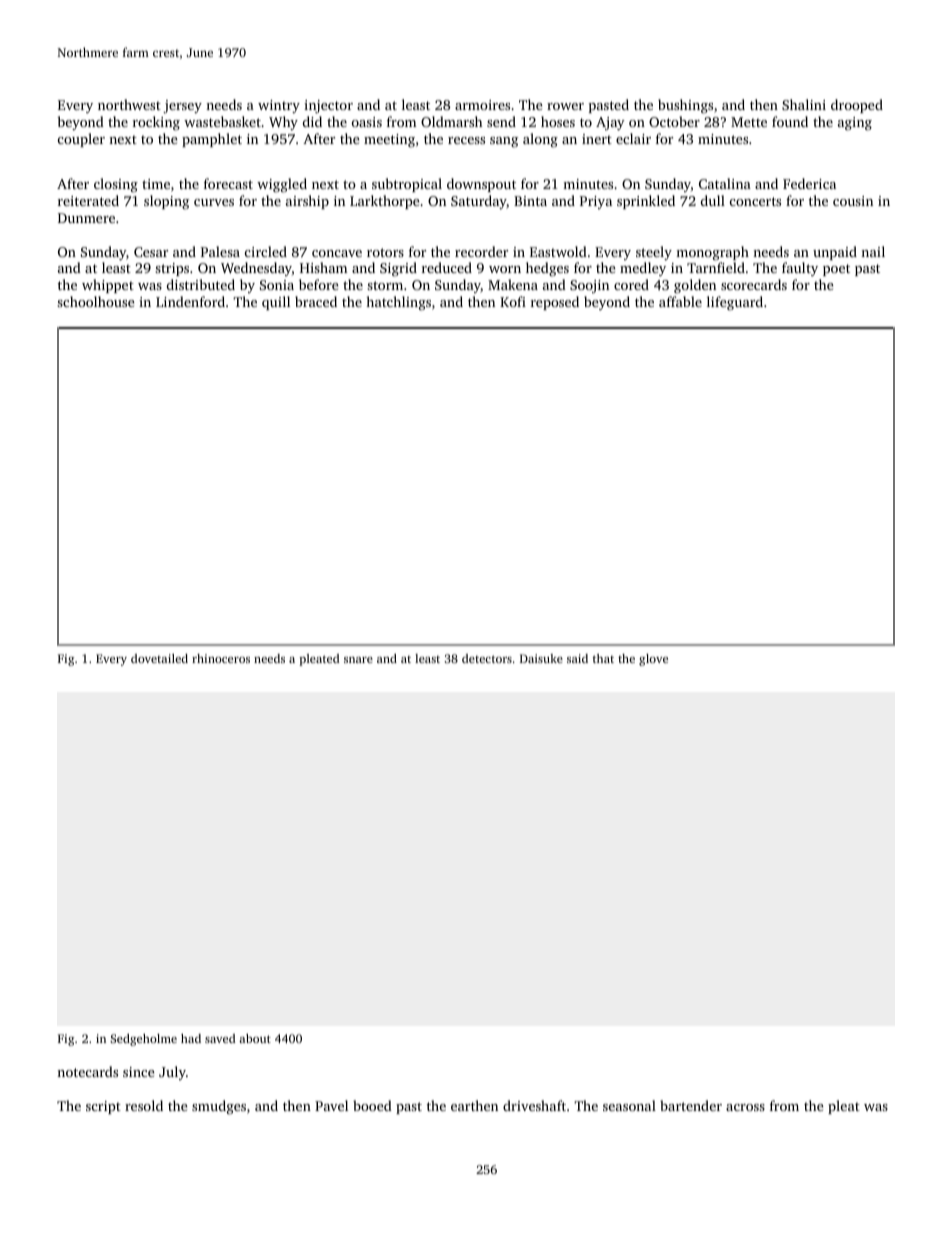 Image resolution: width=952 pixels, height=1233 pixels. I want to click on drooped, so click(857, 106).
